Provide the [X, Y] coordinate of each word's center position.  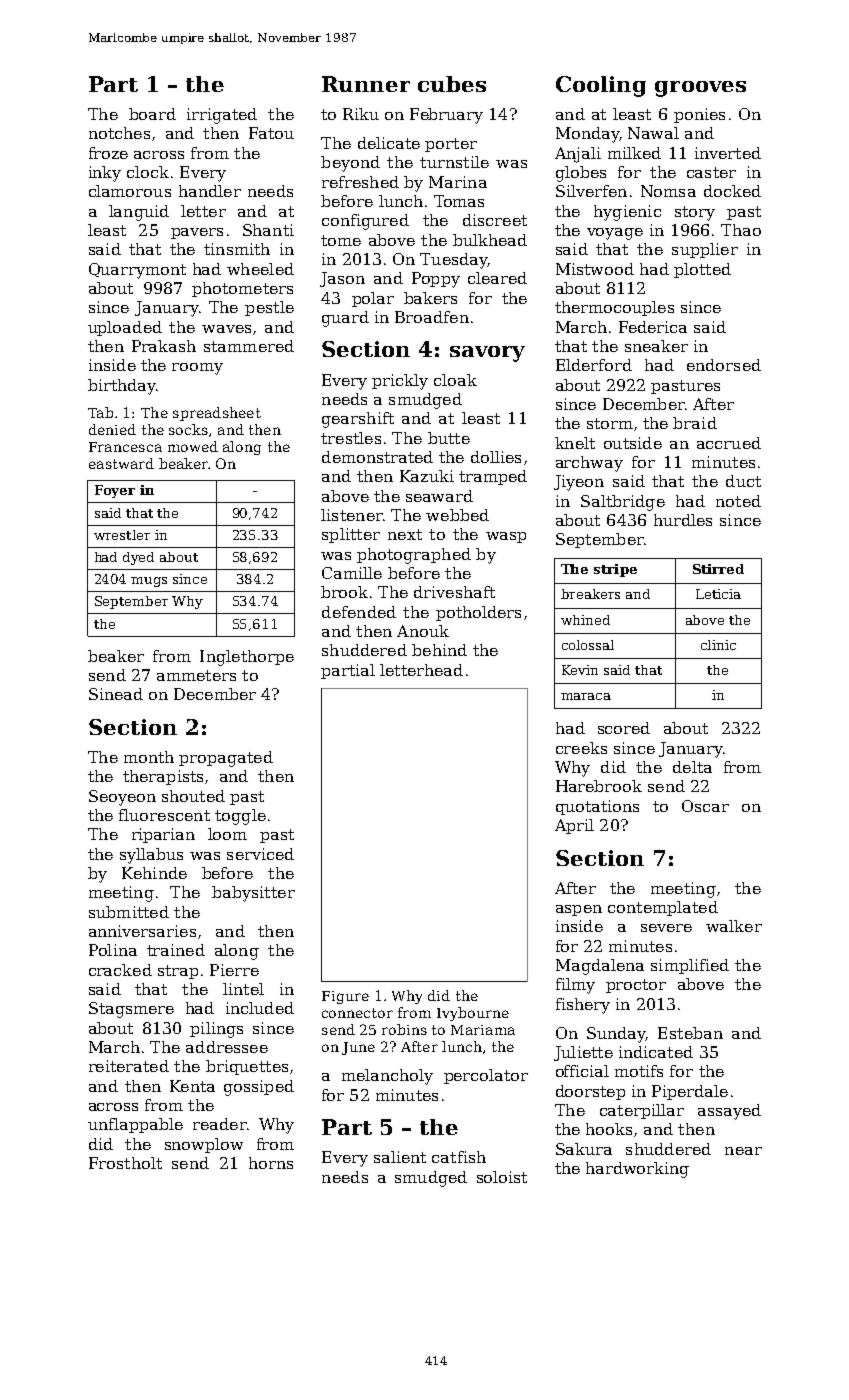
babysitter [253, 894]
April [574, 826]
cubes [452, 84]
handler [210, 191]
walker [734, 926]
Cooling [601, 86]
